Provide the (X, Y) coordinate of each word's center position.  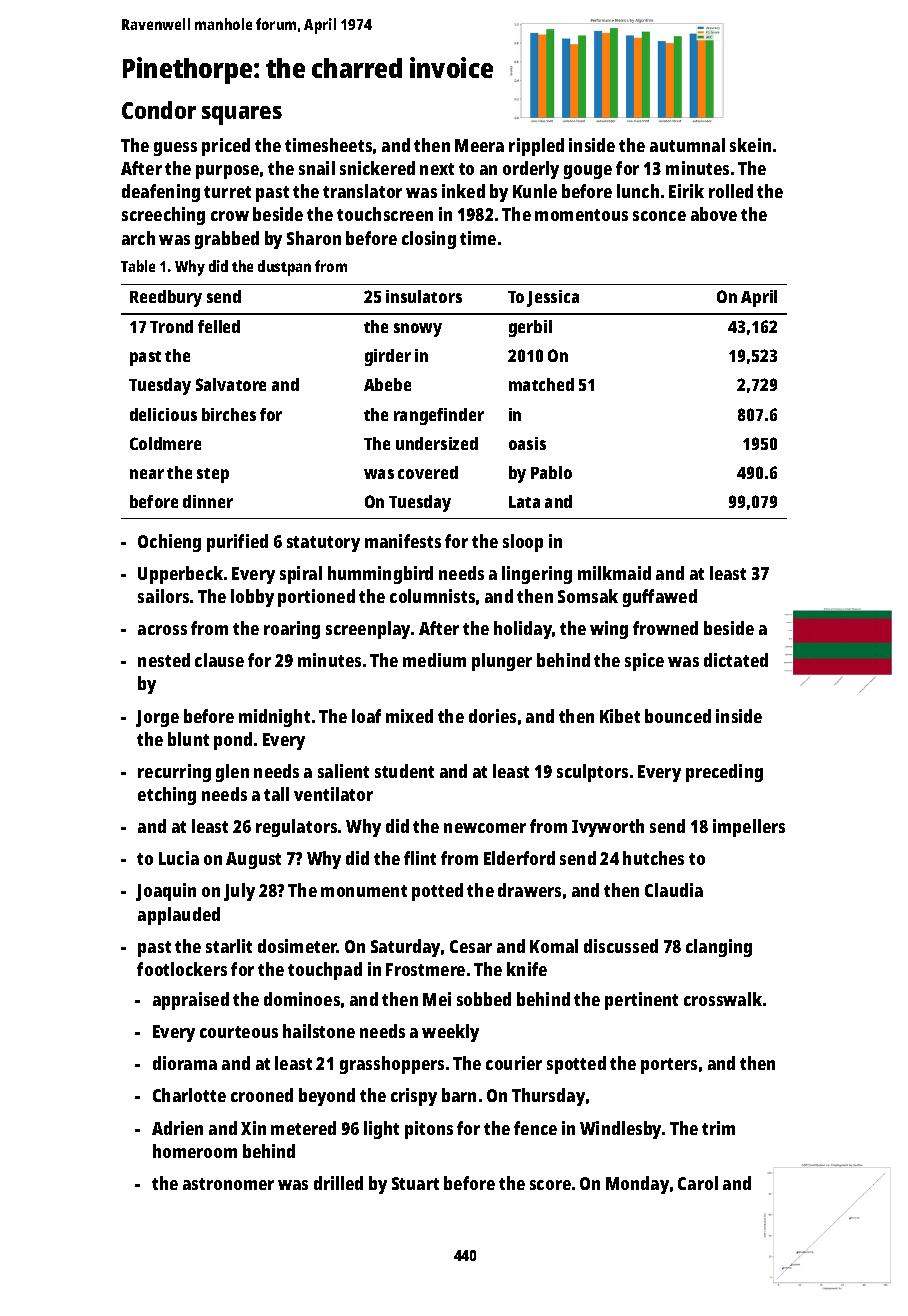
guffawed (660, 598)
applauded (179, 916)
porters (669, 1066)
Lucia (179, 858)
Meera (479, 145)
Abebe (387, 384)
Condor (159, 110)
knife (527, 969)
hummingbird (380, 575)
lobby (252, 598)
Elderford (519, 858)
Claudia (674, 890)
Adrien (177, 1128)
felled (219, 326)
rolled (731, 191)
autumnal (687, 145)
